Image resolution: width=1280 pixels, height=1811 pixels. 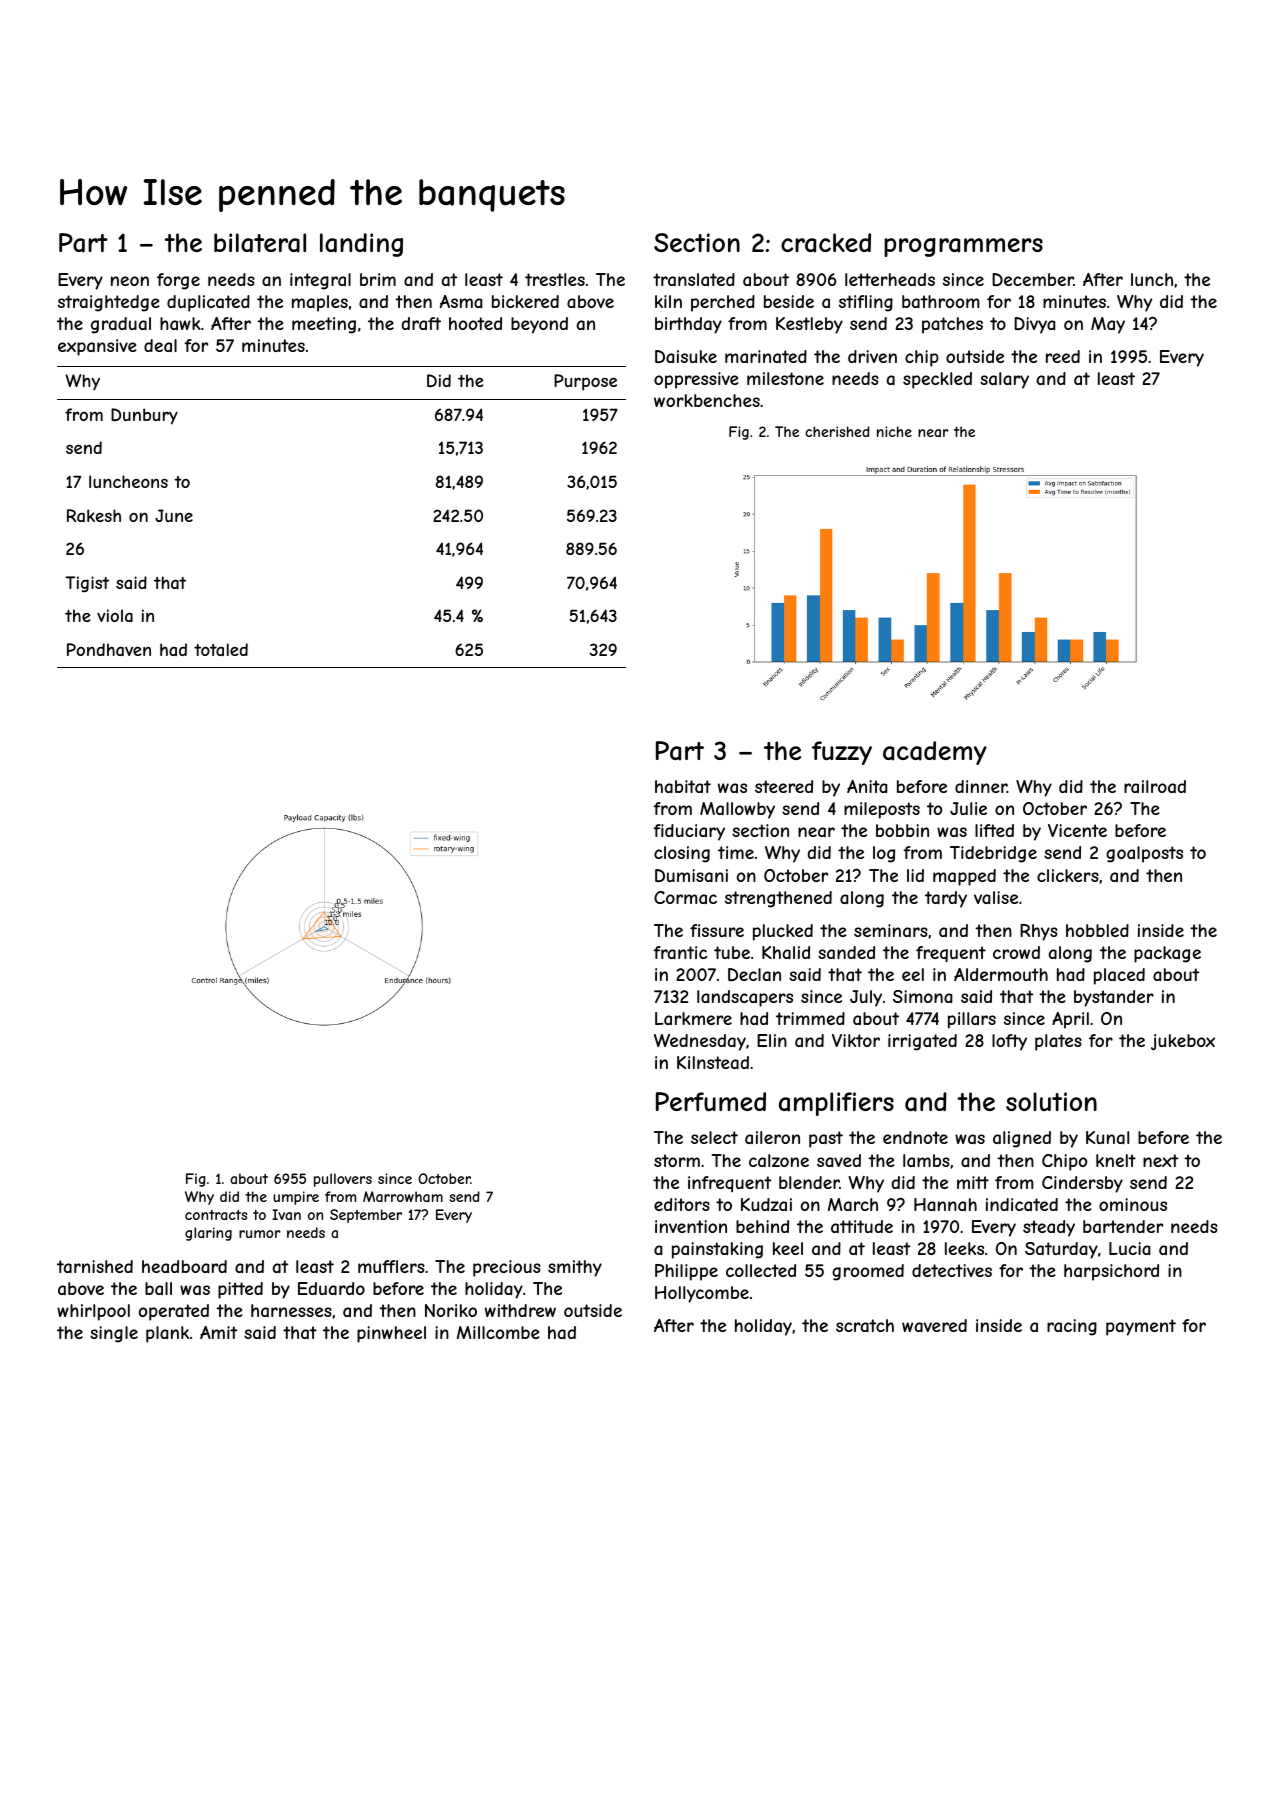 I want to click on Vicente, so click(x=1077, y=830).
